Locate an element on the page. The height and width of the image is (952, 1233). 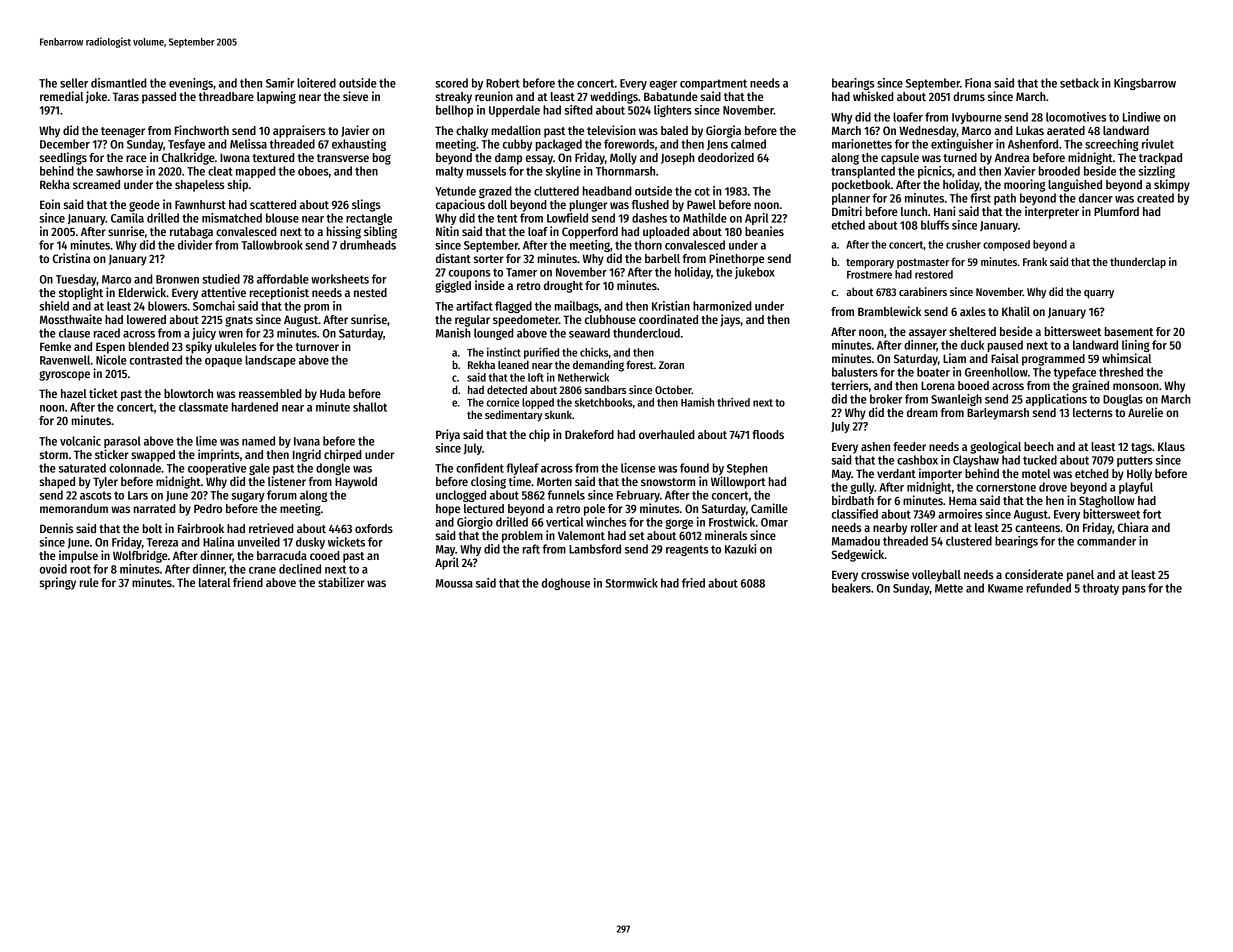
landscape is located at coordinates (270, 361).
